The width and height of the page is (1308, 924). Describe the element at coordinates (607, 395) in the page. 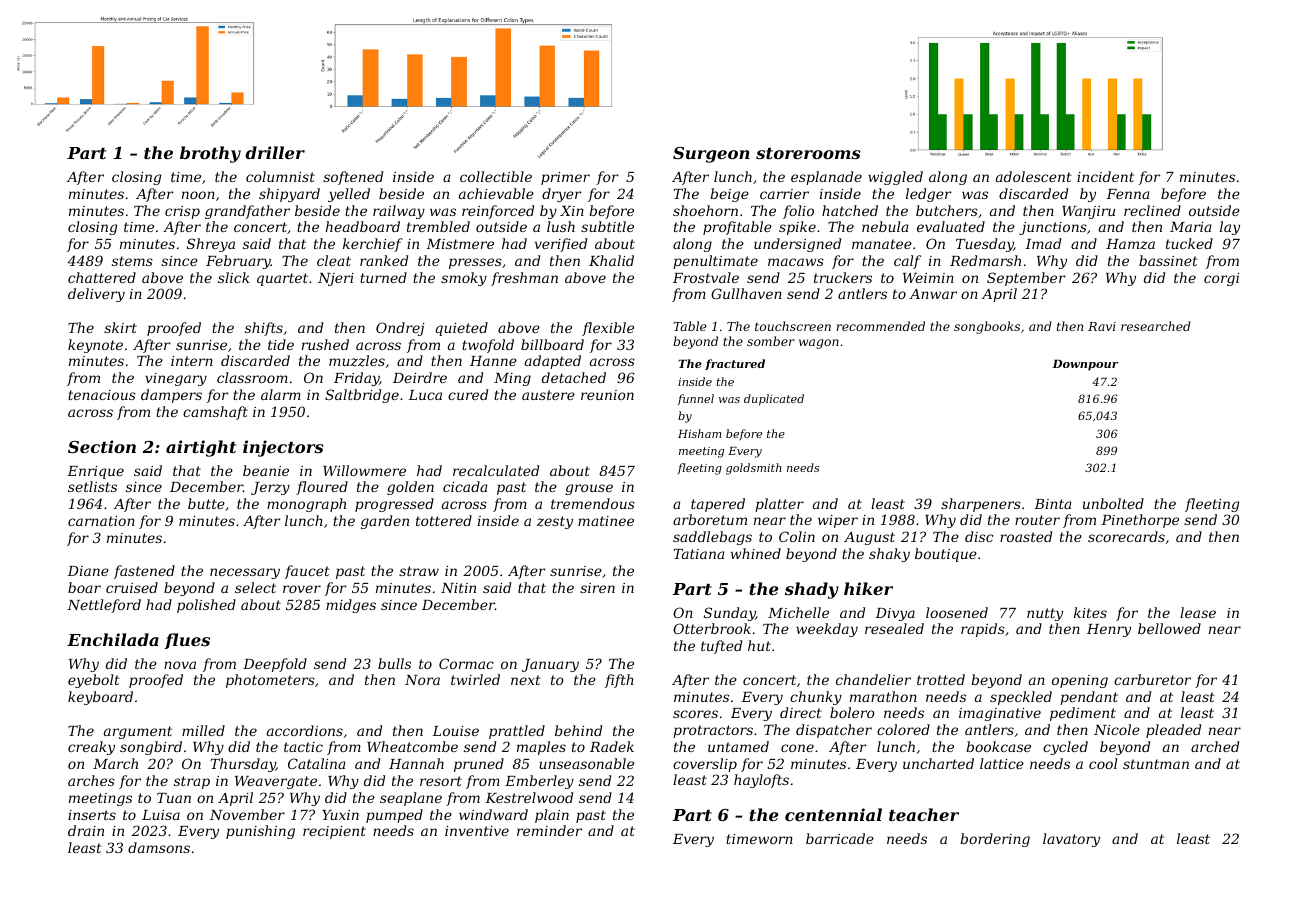

I see `reunion` at that location.
